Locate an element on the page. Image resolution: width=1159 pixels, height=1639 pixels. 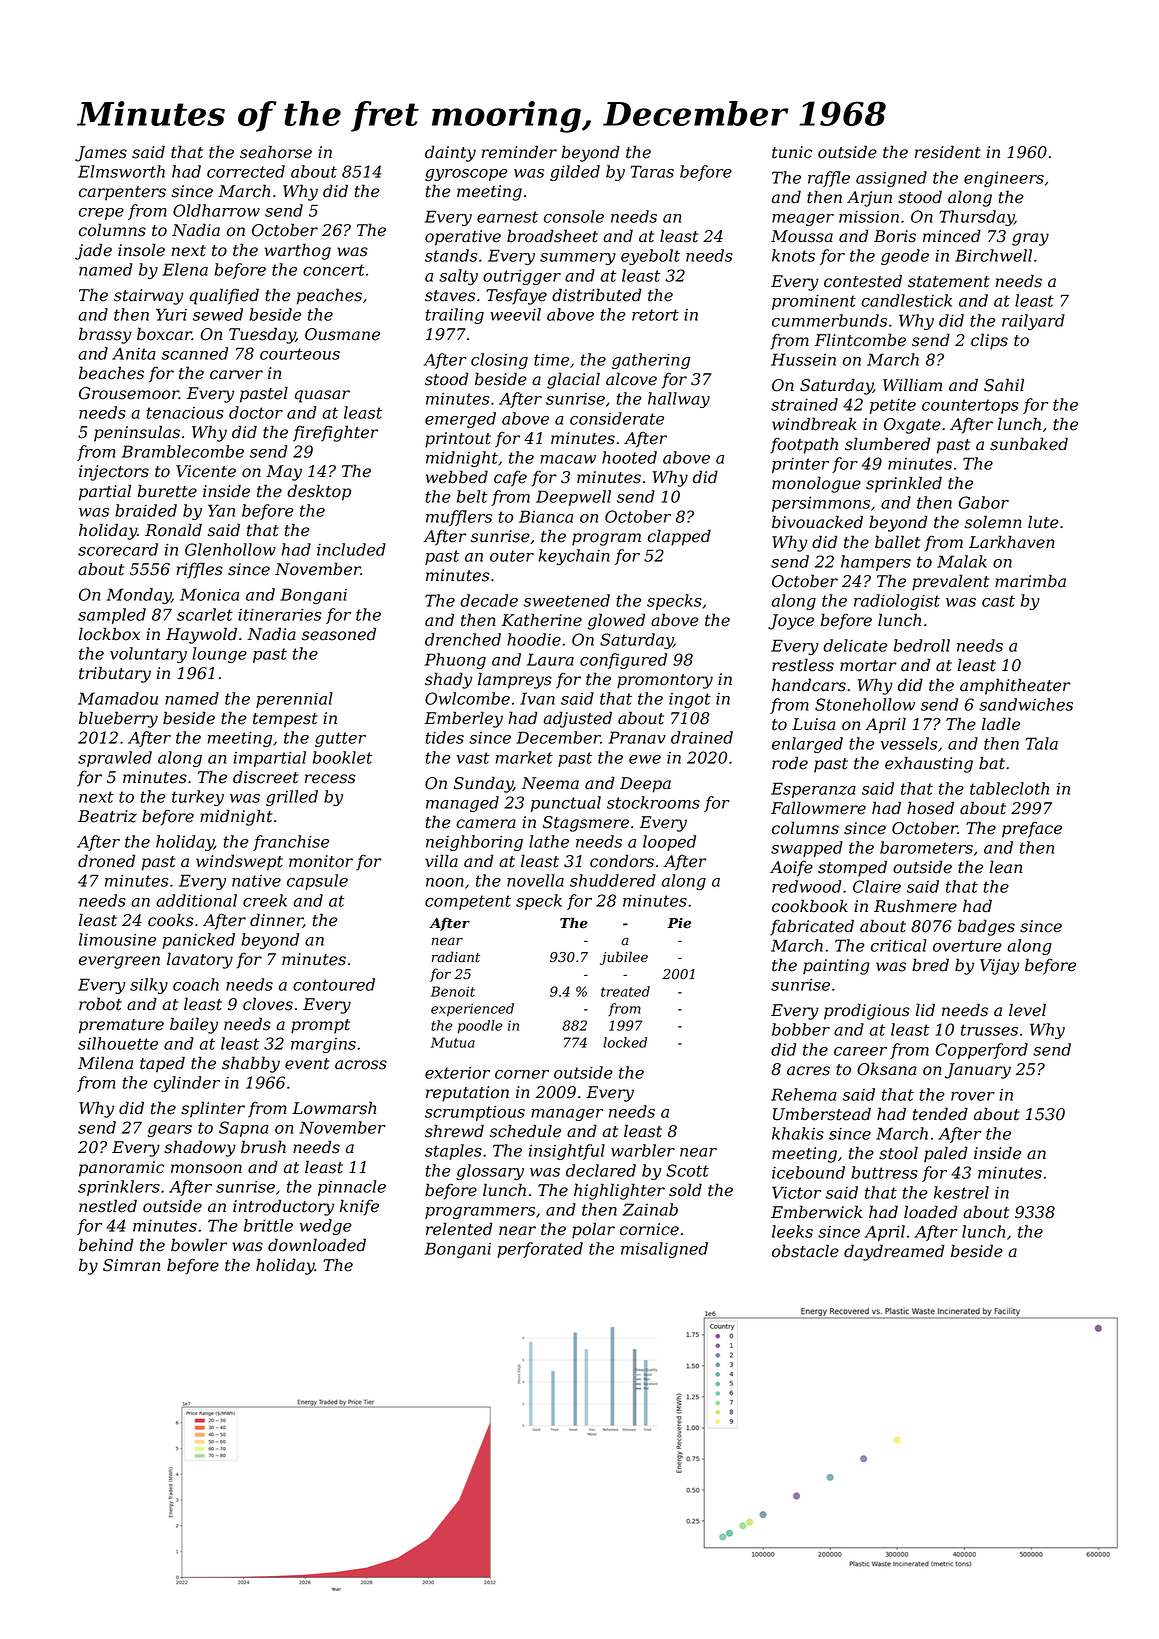
resident is located at coordinates (948, 152).
